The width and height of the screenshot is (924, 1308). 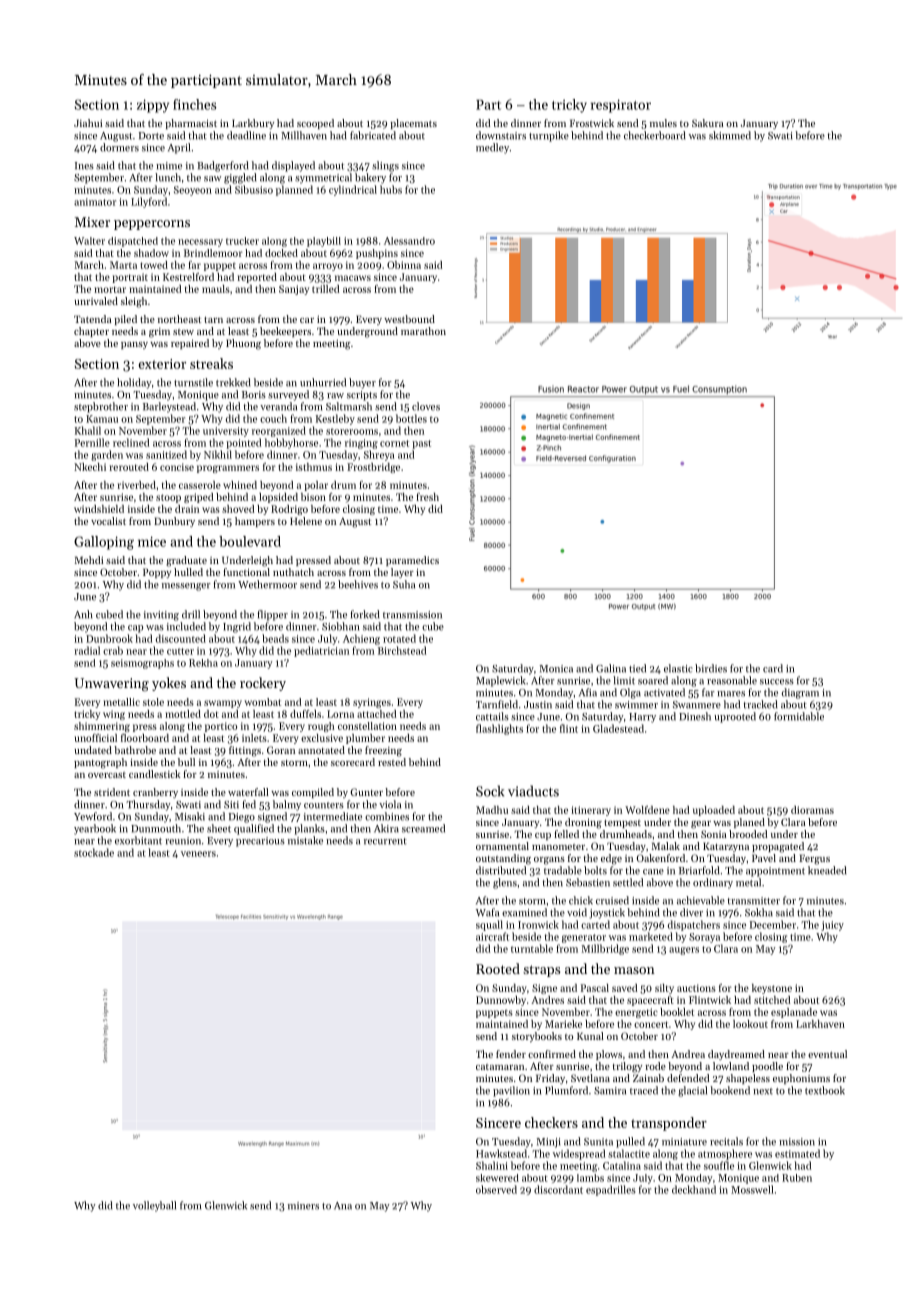 I want to click on Frostbridge, so click(x=373, y=468).
